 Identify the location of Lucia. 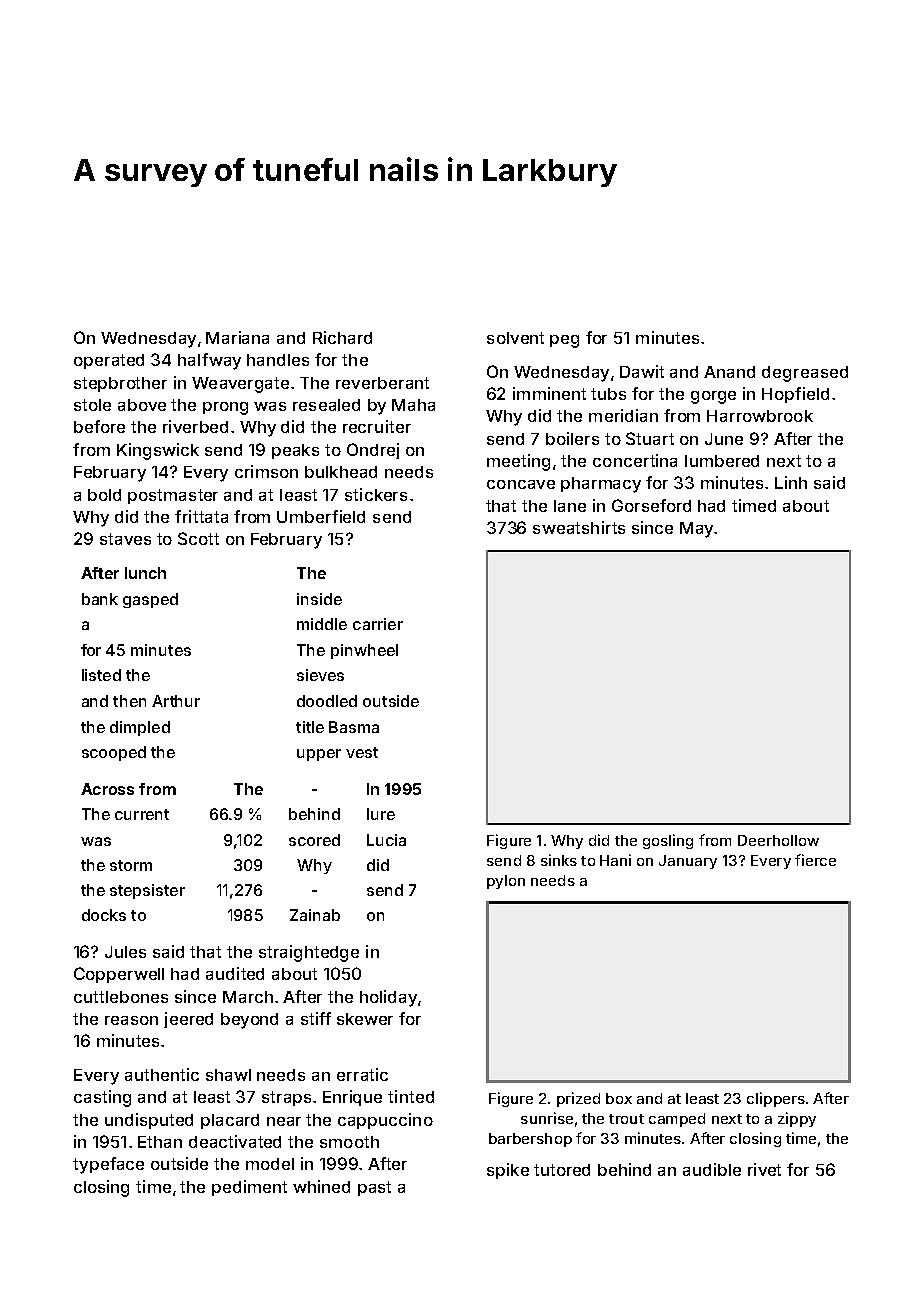
(386, 840).
